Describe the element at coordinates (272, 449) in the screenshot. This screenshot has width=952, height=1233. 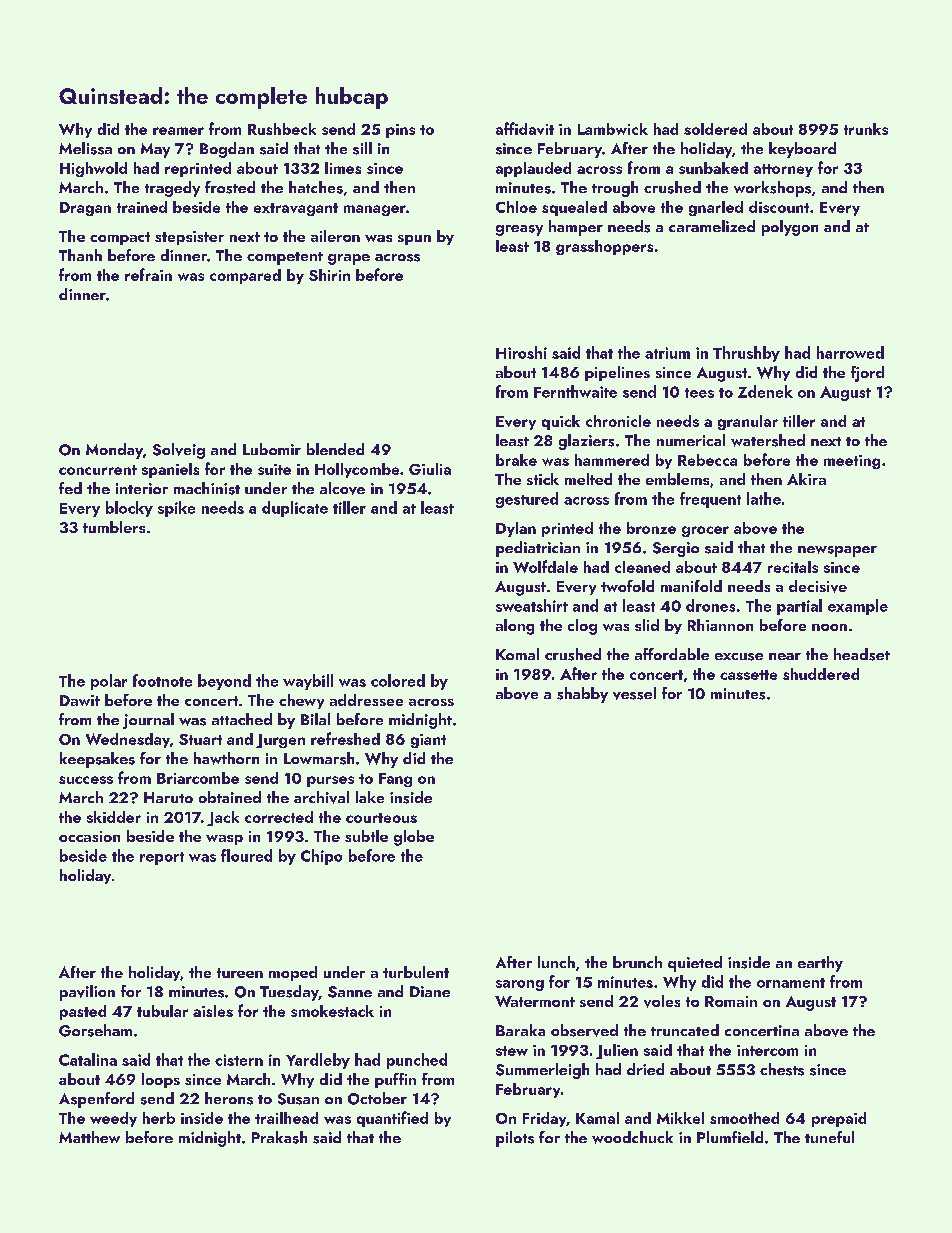
I see `Lubomir` at that location.
